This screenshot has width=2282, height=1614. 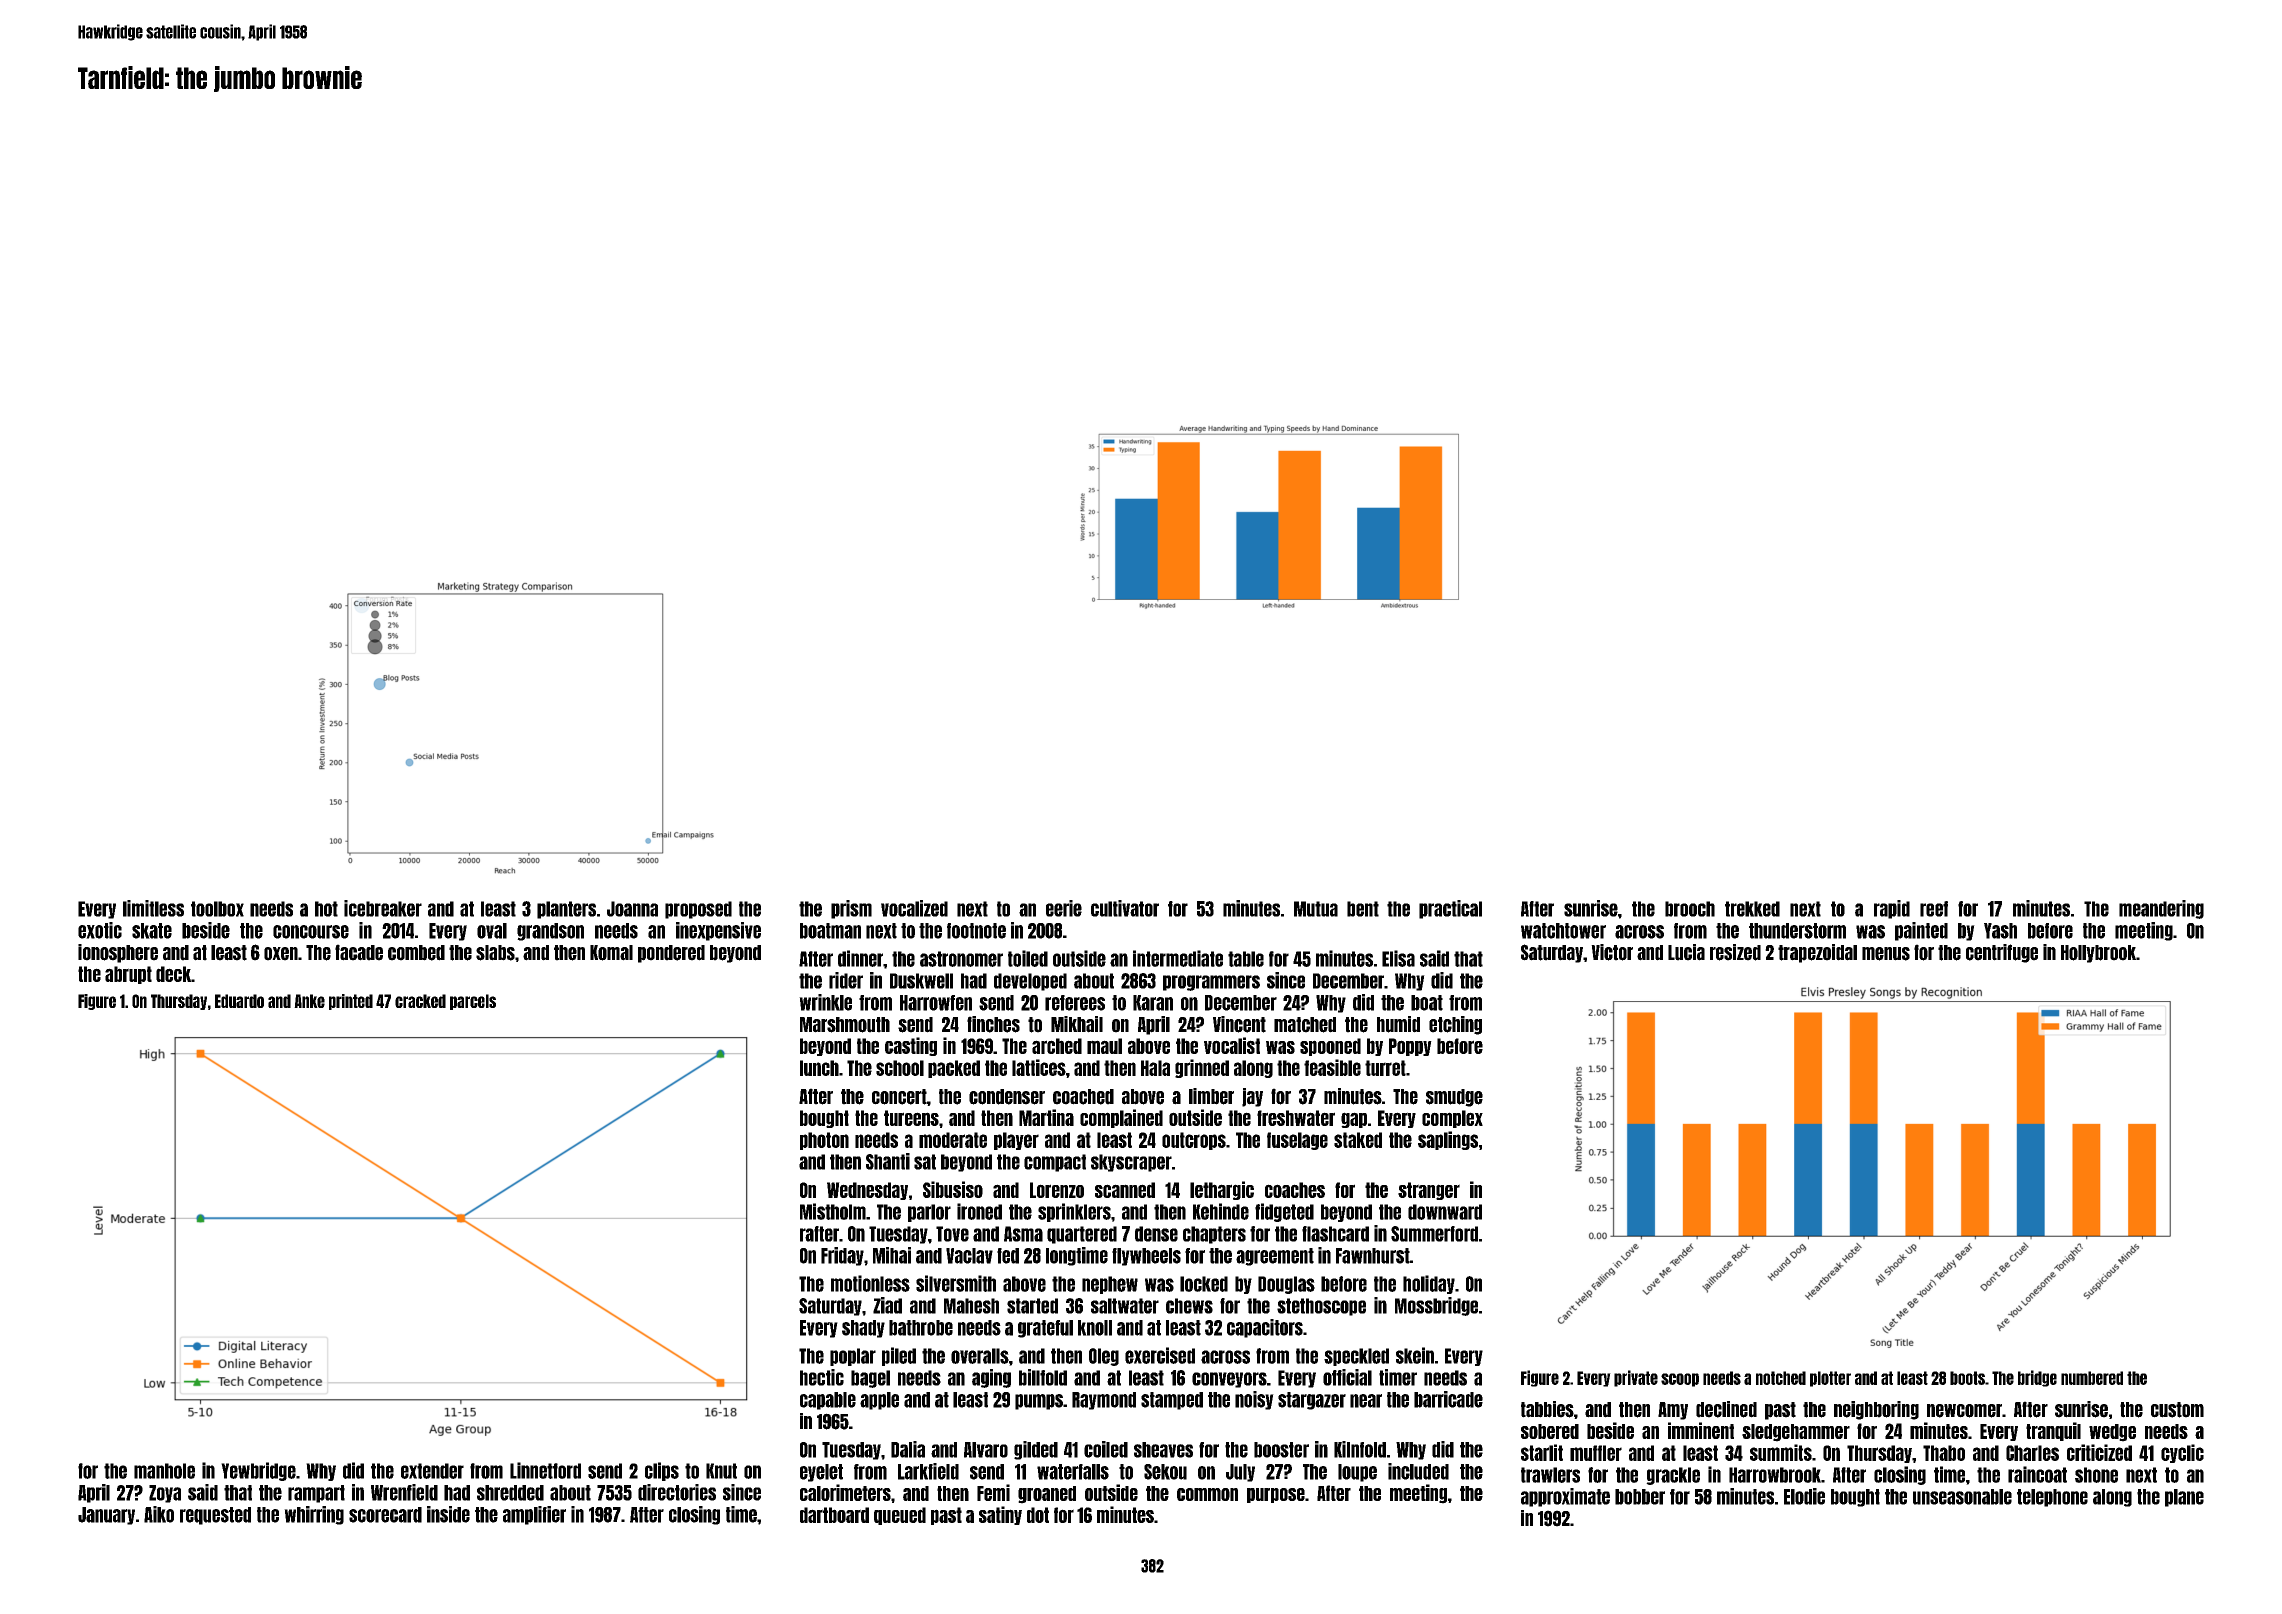 What do you see at coordinates (1429, 1284) in the screenshot?
I see `holiday` at bounding box center [1429, 1284].
